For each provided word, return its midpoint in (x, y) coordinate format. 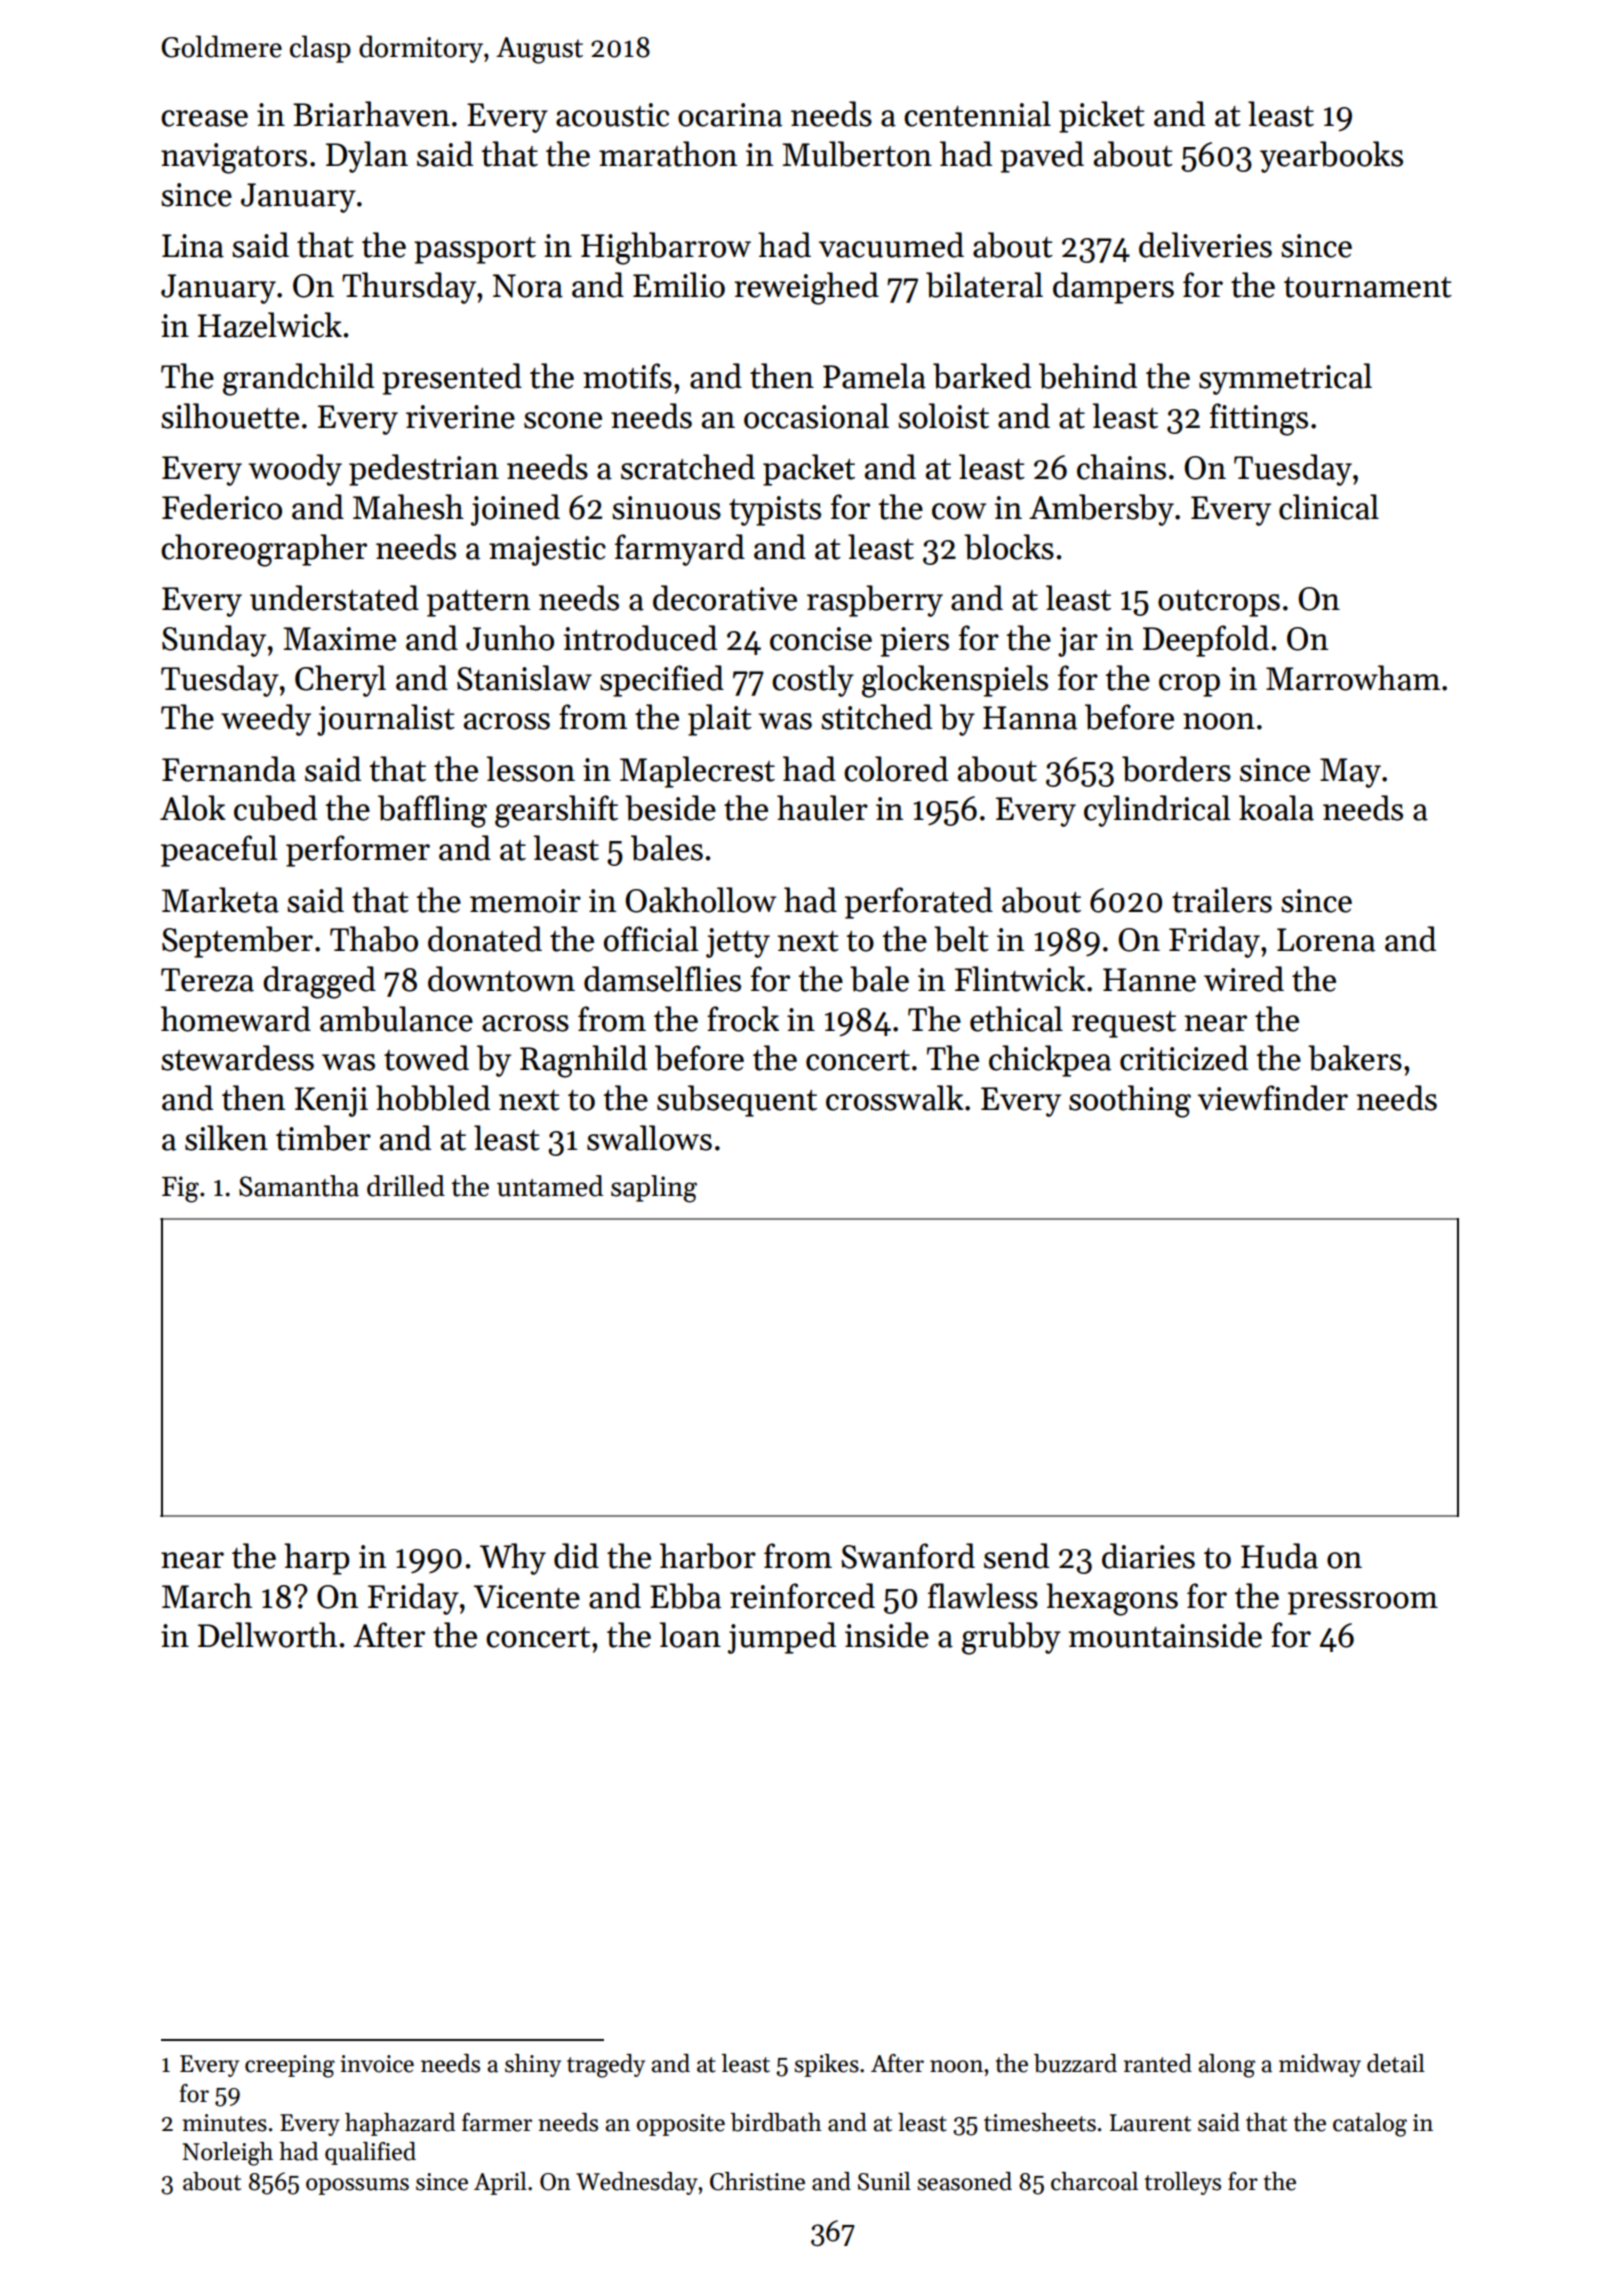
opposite (681, 2125)
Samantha (299, 1186)
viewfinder (1273, 1098)
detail (1396, 2063)
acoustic (612, 115)
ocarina (730, 115)
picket (1102, 117)
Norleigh (227, 2154)
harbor (708, 1556)
